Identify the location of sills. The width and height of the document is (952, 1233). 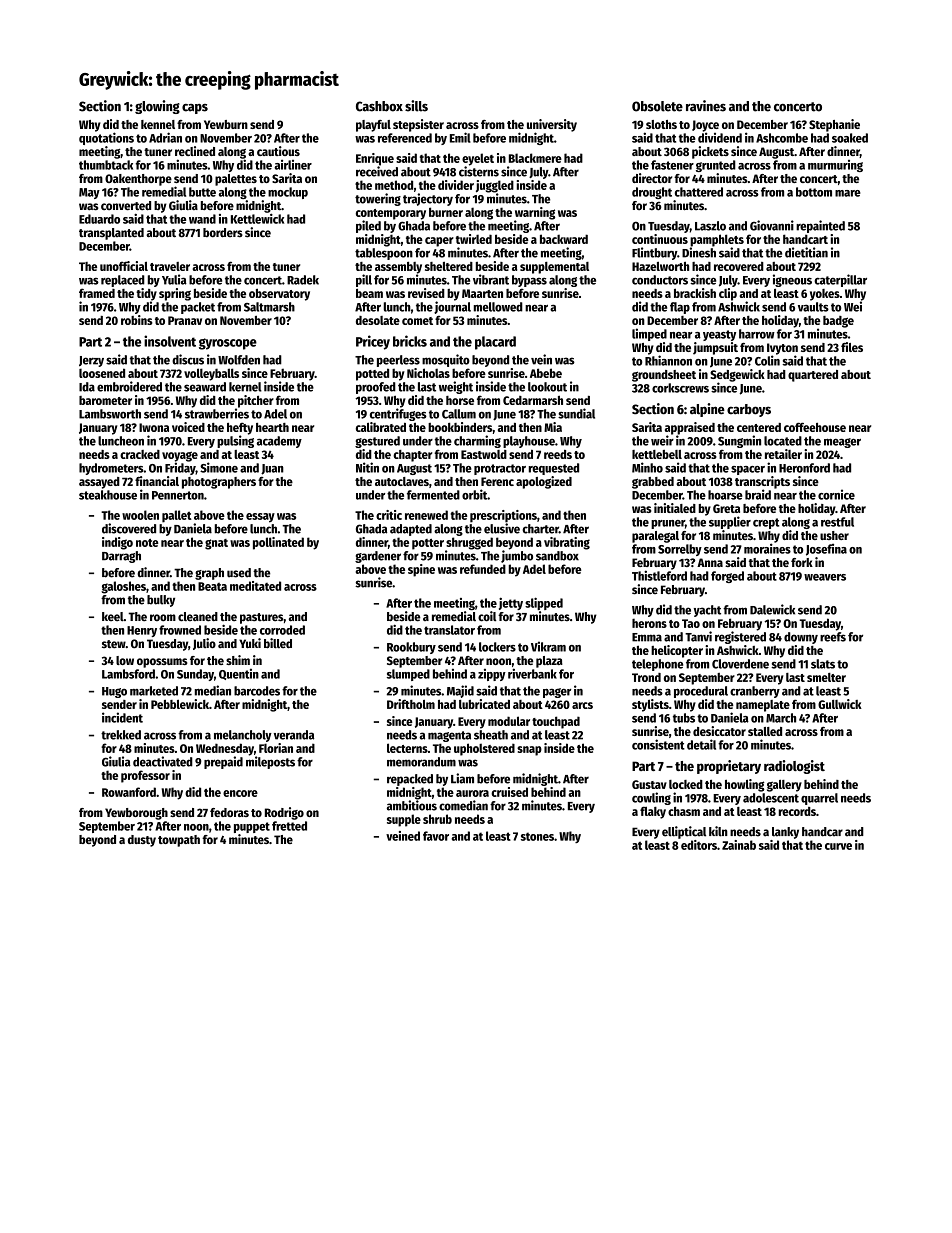
(416, 106).
